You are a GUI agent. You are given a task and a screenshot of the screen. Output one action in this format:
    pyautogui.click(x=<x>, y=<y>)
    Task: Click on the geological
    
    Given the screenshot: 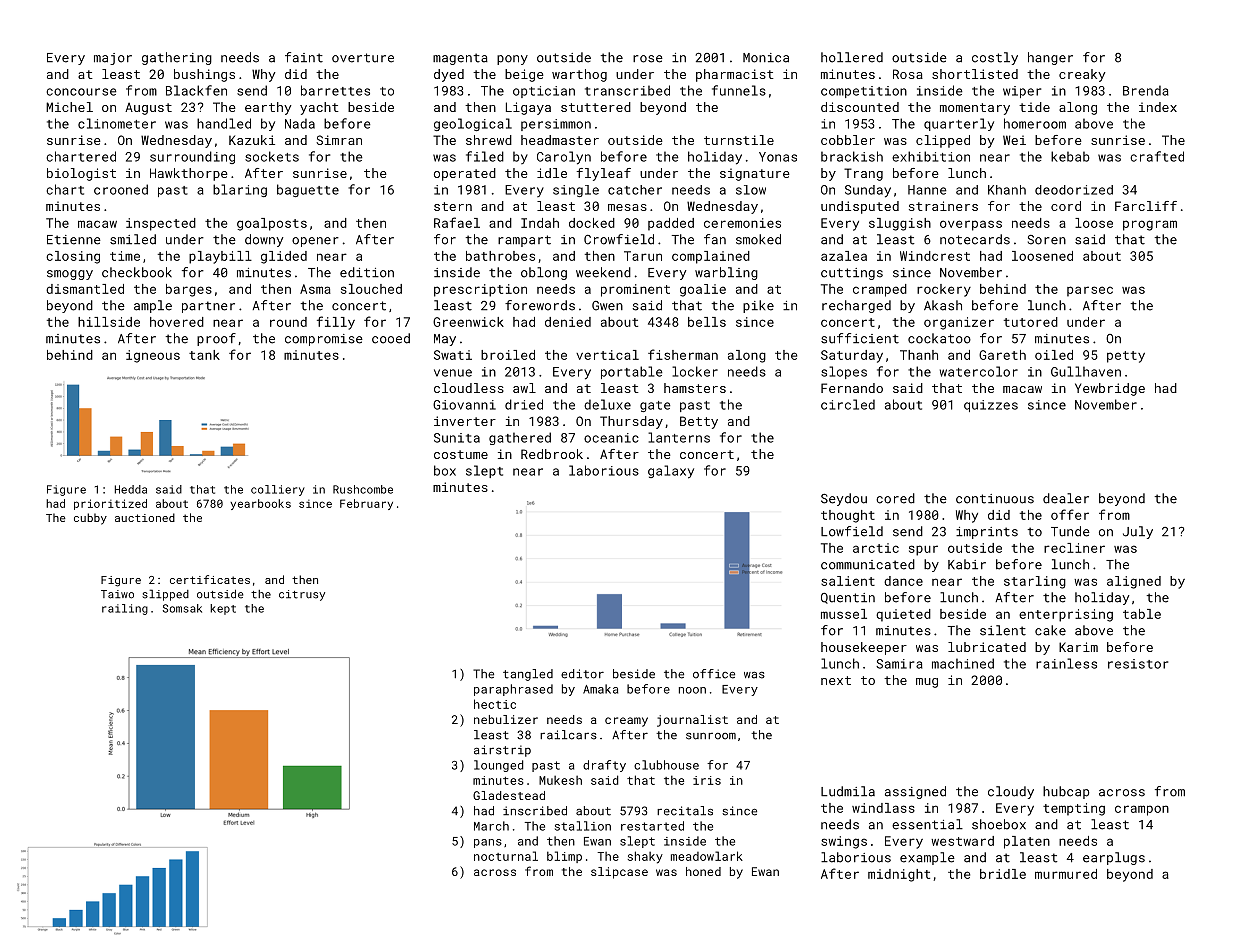 What is the action you would take?
    pyautogui.click(x=473, y=124)
